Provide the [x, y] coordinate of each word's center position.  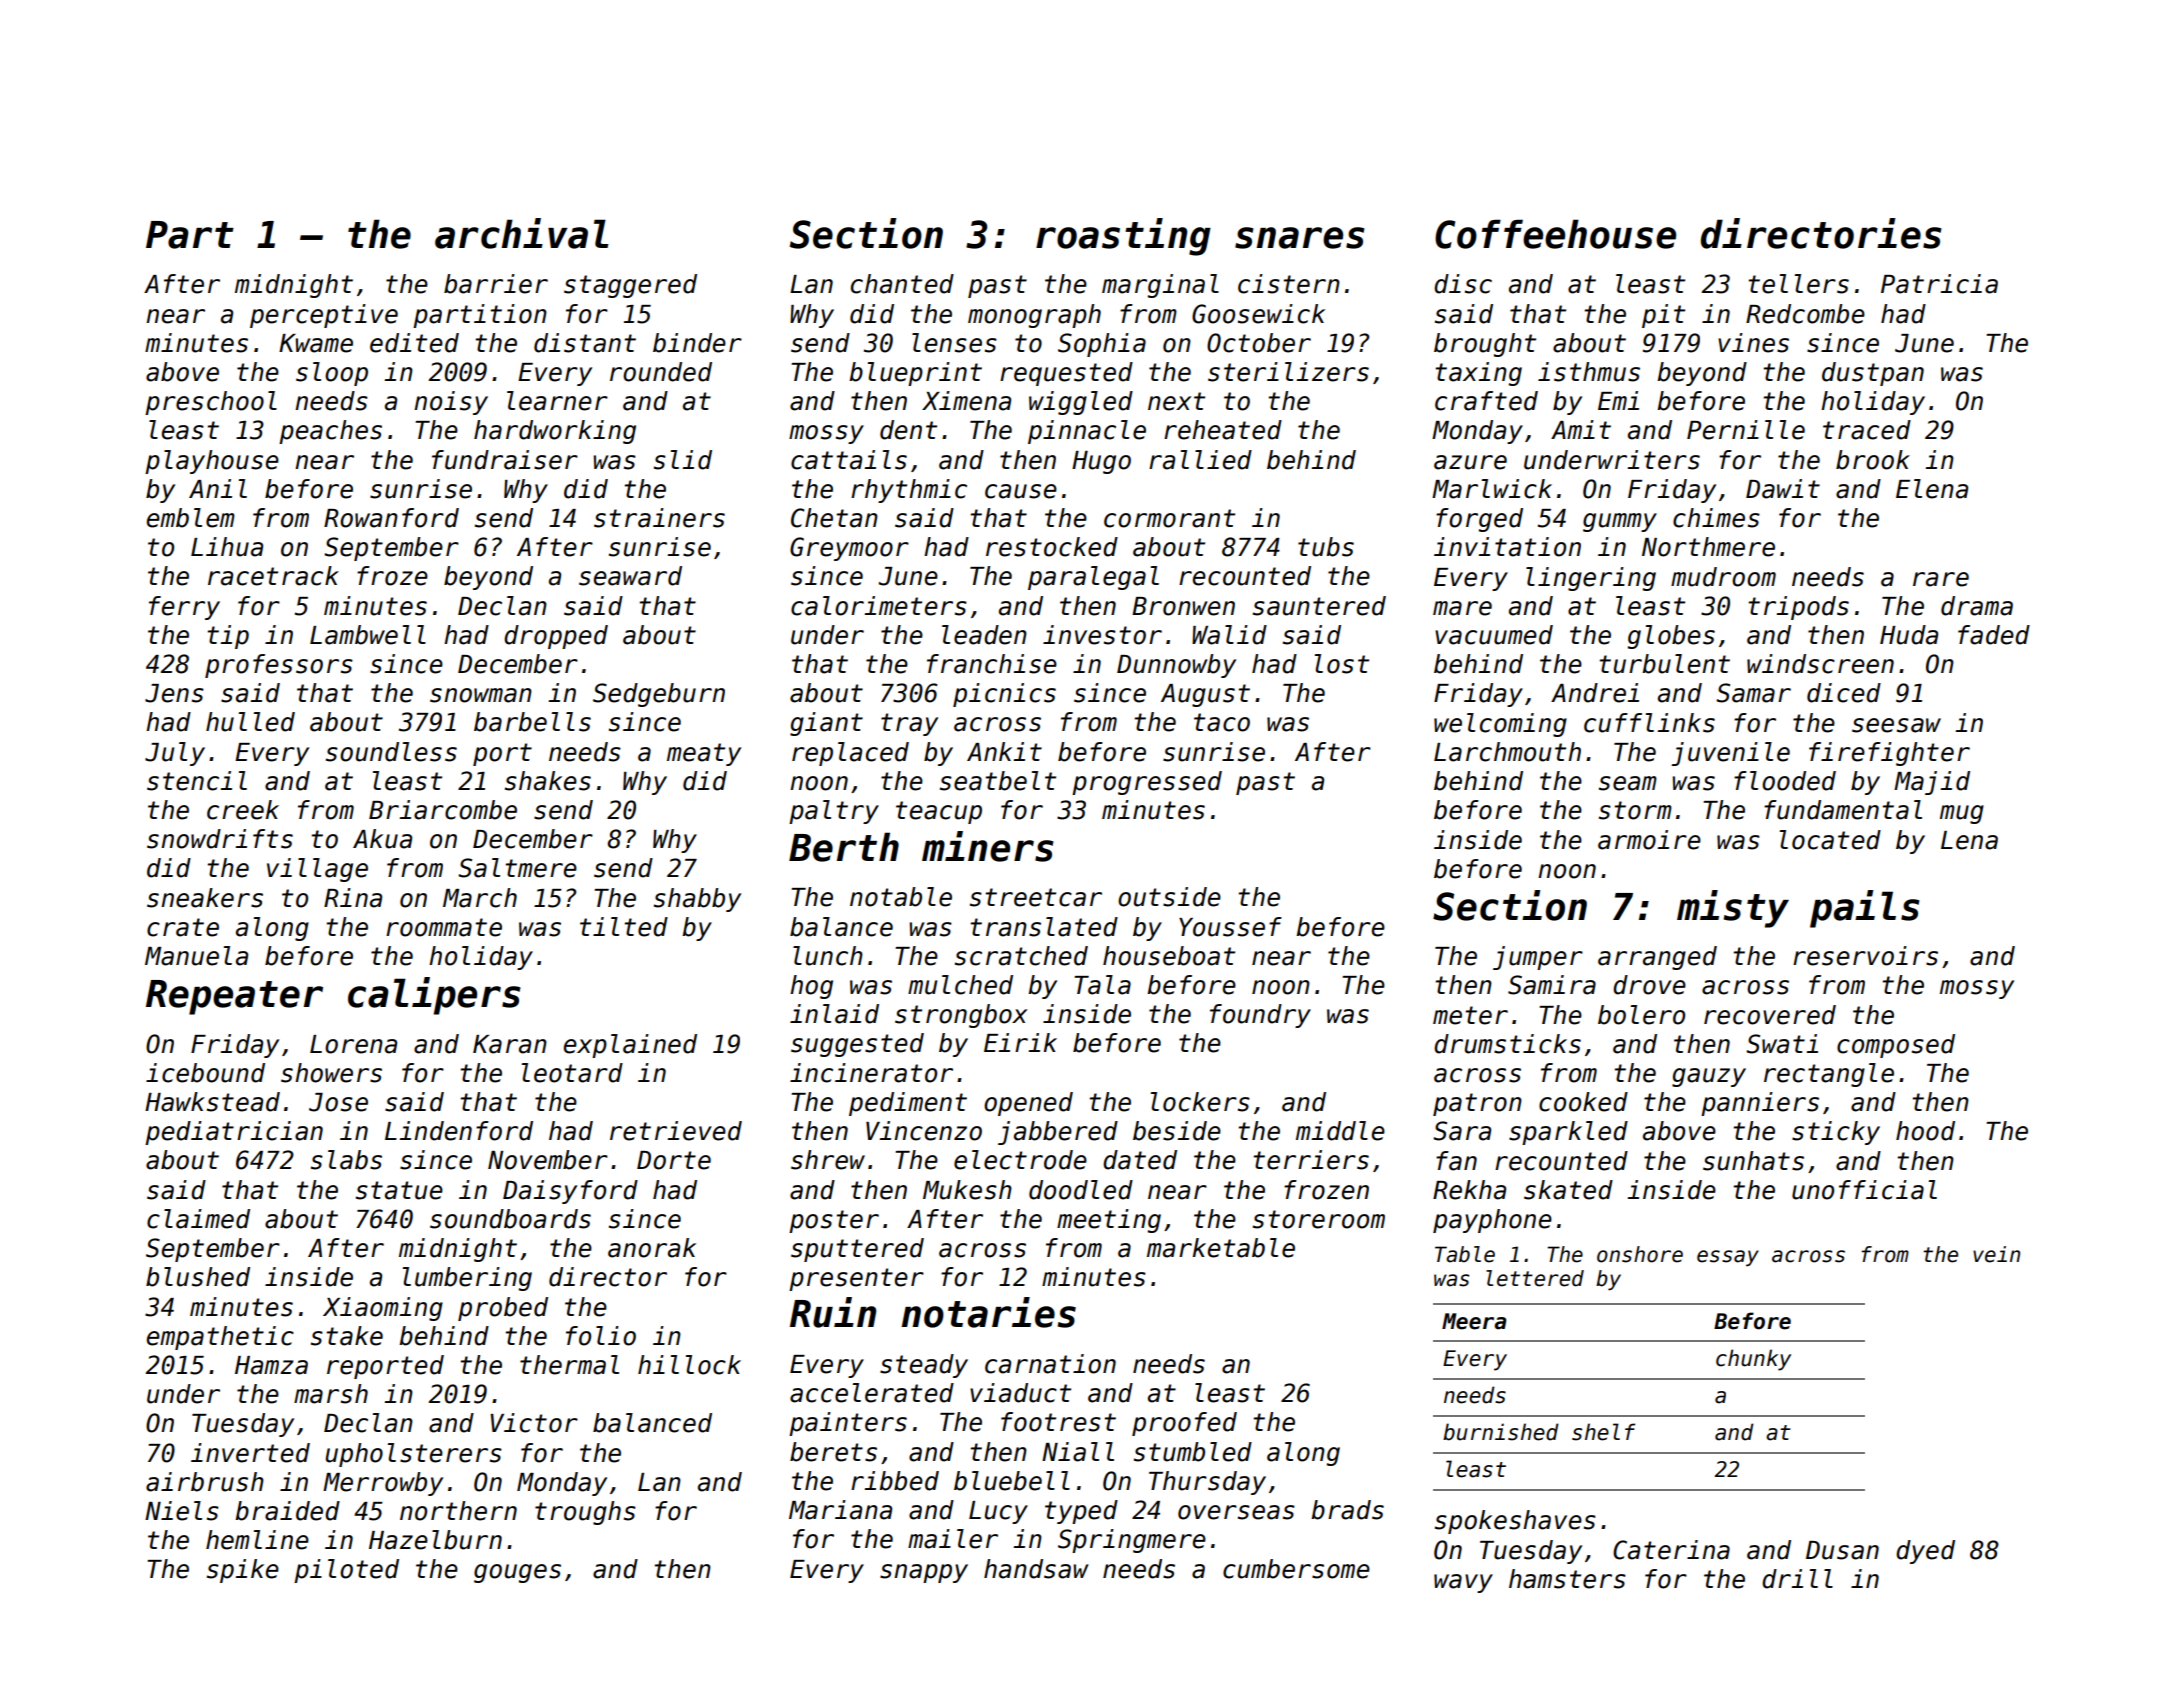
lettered [1535, 1278]
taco [1222, 722]
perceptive [324, 316]
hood [1925, 1131]
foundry [1260, 1016]
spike [243, 1571]
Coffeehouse [1555, 234]
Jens [174, 693]
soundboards [510, 1219]
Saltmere [517, 868]
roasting [1123, 237]
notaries [988, 1312]
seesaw [1896, 725]
